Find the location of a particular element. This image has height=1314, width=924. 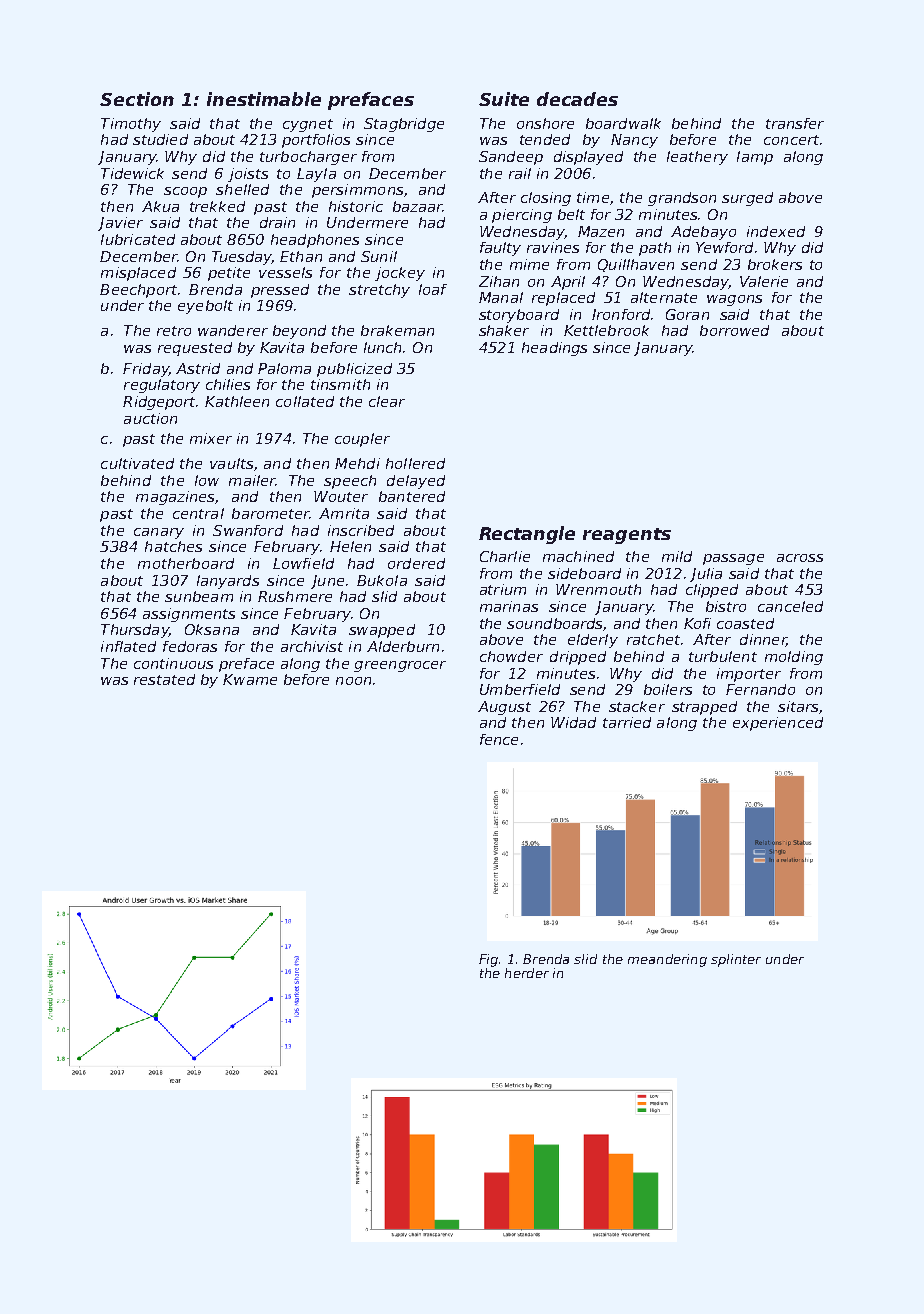

Fernando is located at coordinates (760, 689).
